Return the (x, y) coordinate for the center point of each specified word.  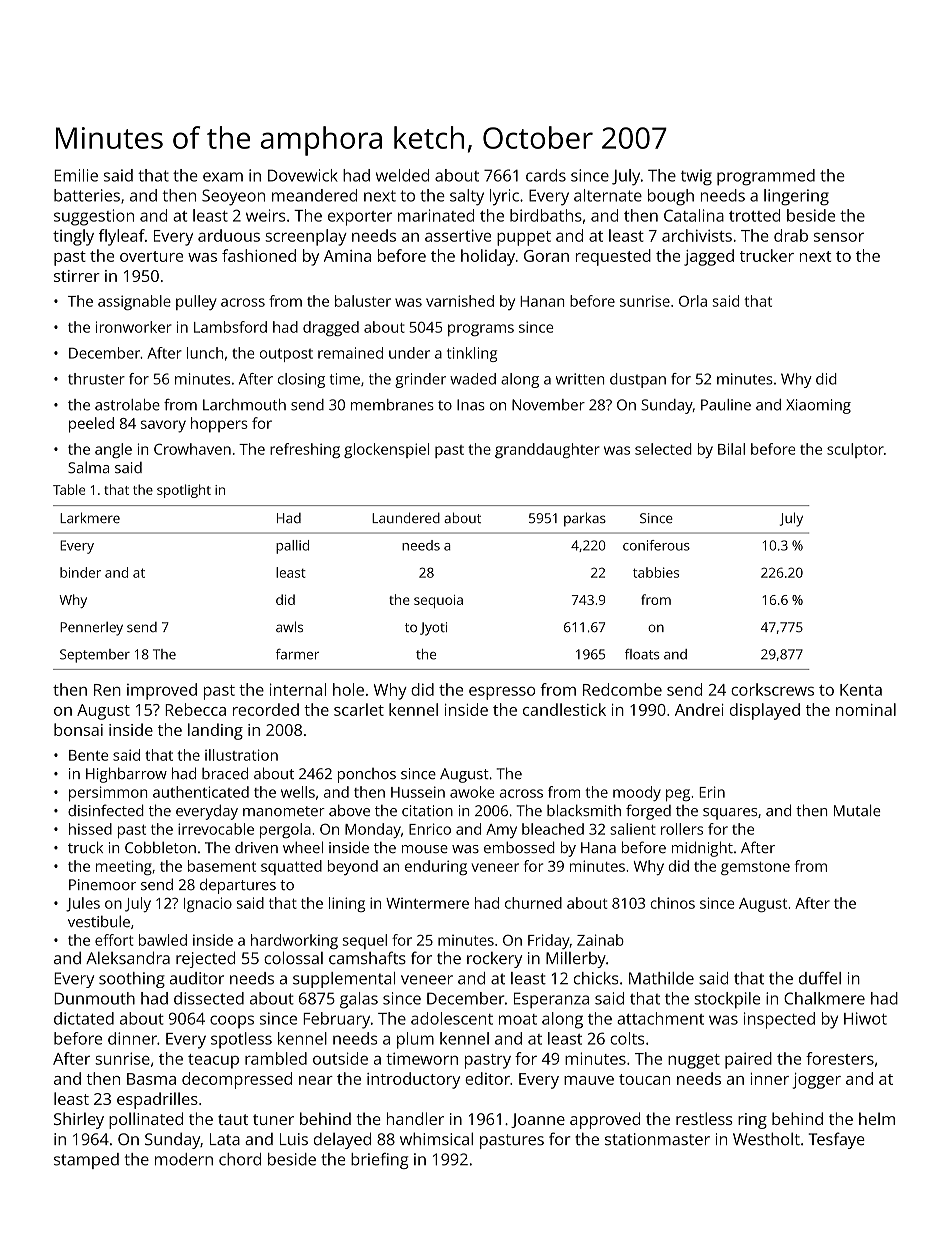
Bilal (731, 449)
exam (223, 177)
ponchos (367, 775)
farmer (297, 654)
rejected (205, 959)
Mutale (857, 810)
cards (546, 175)
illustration (241, 755)
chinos (672, 903)
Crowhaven (192, 449)
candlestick (564, 709)
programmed (766, 177)
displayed (765, 711)
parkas (585, 519)
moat (518, 1019)
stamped (86, 1161)
